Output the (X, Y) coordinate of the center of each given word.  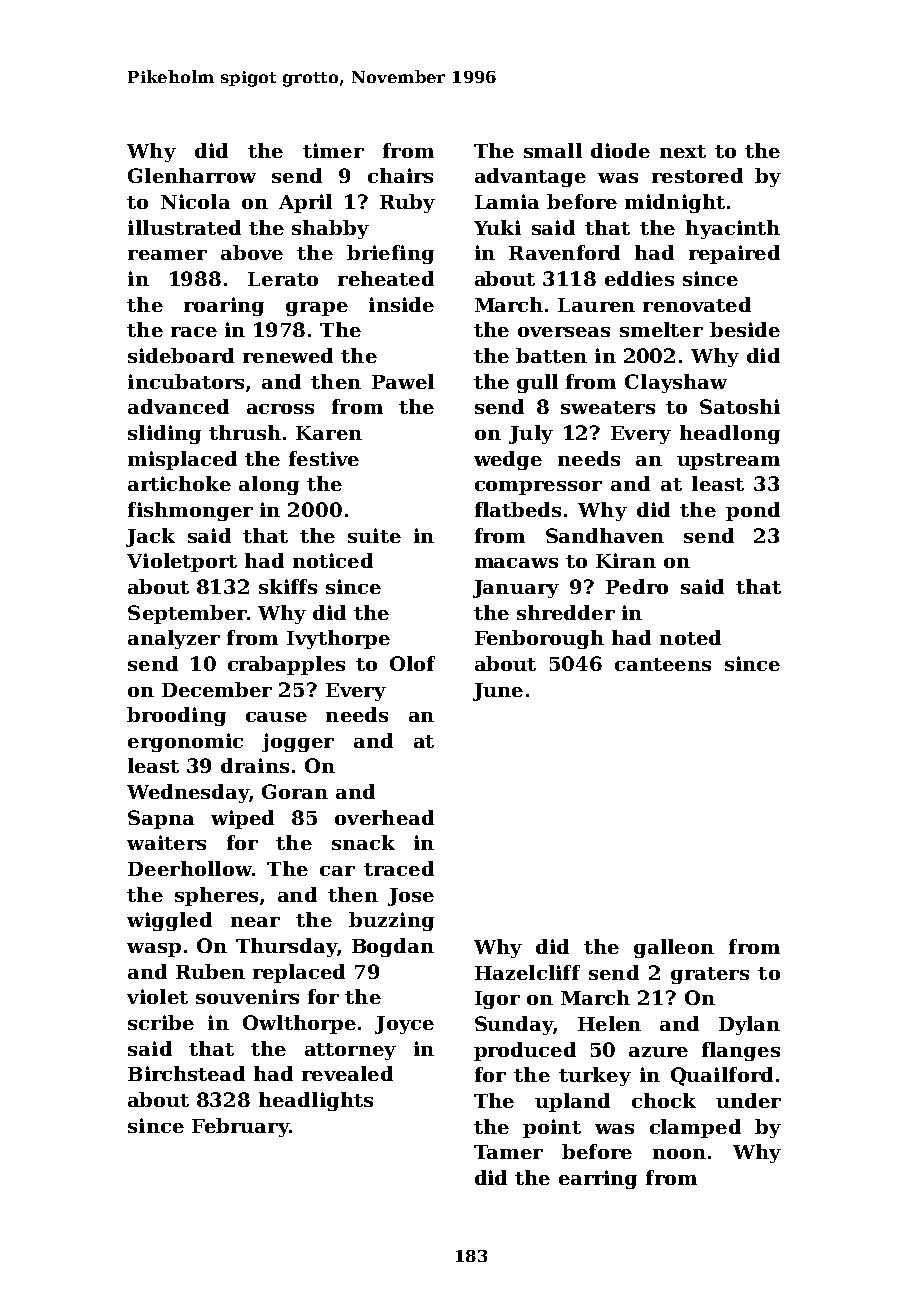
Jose (411, 897)
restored (697, 175)
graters (710, 975)
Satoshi (740, 406)
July (531, 434)
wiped (242, 819)
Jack (150, 537)
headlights (316, 1101)
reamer (167, 255)
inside (401, 304)
